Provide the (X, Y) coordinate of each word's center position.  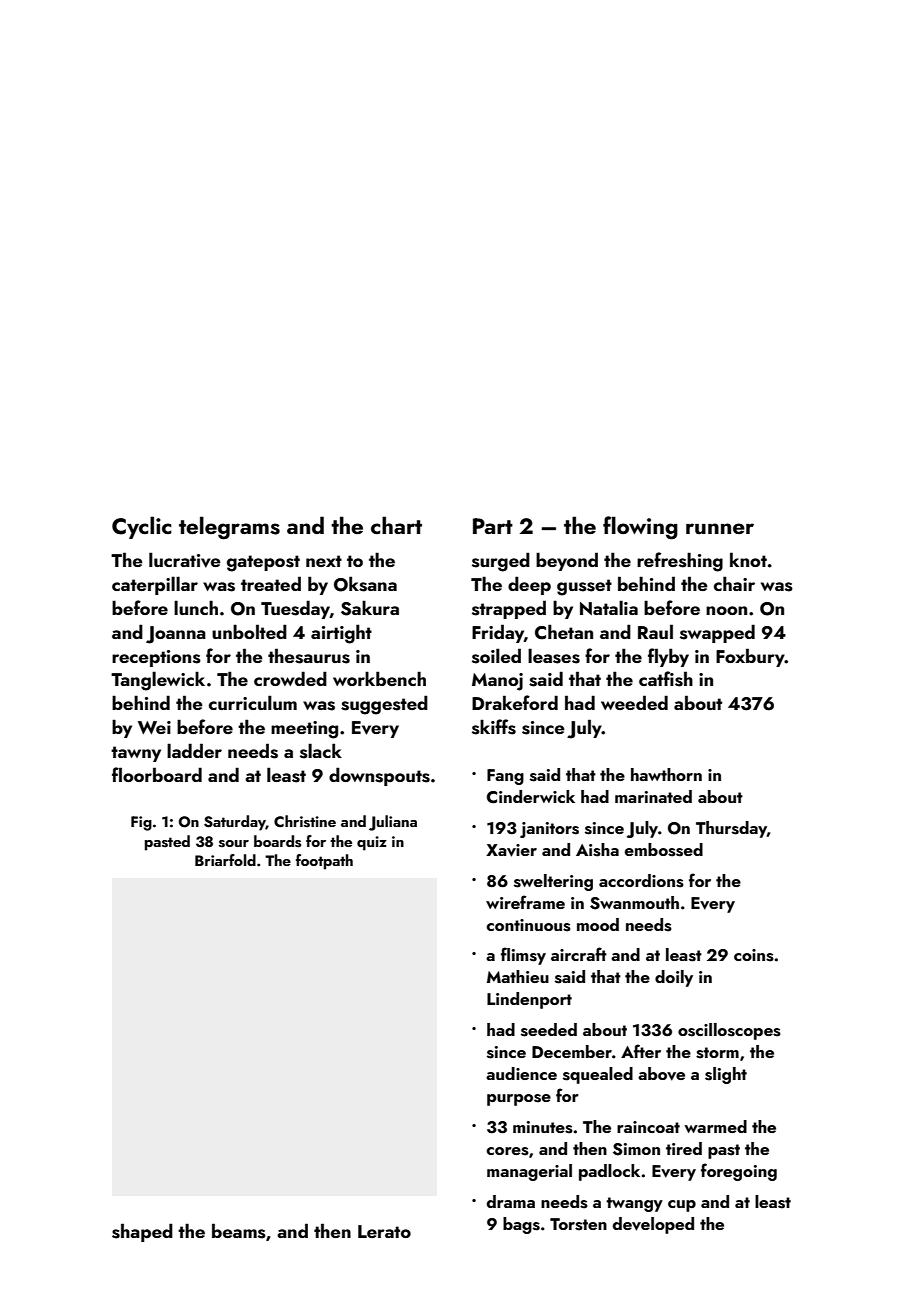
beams (239, 1231)
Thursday (731, 829)
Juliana (393, 823)
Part (493, 526)
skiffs (494, 727)
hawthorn (666, 774)
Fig (141, 823)
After (641, 1051)
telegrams (229, 528)
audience (521, 1073)
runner (720, 528)
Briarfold (225, 860)
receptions (156, 658)
